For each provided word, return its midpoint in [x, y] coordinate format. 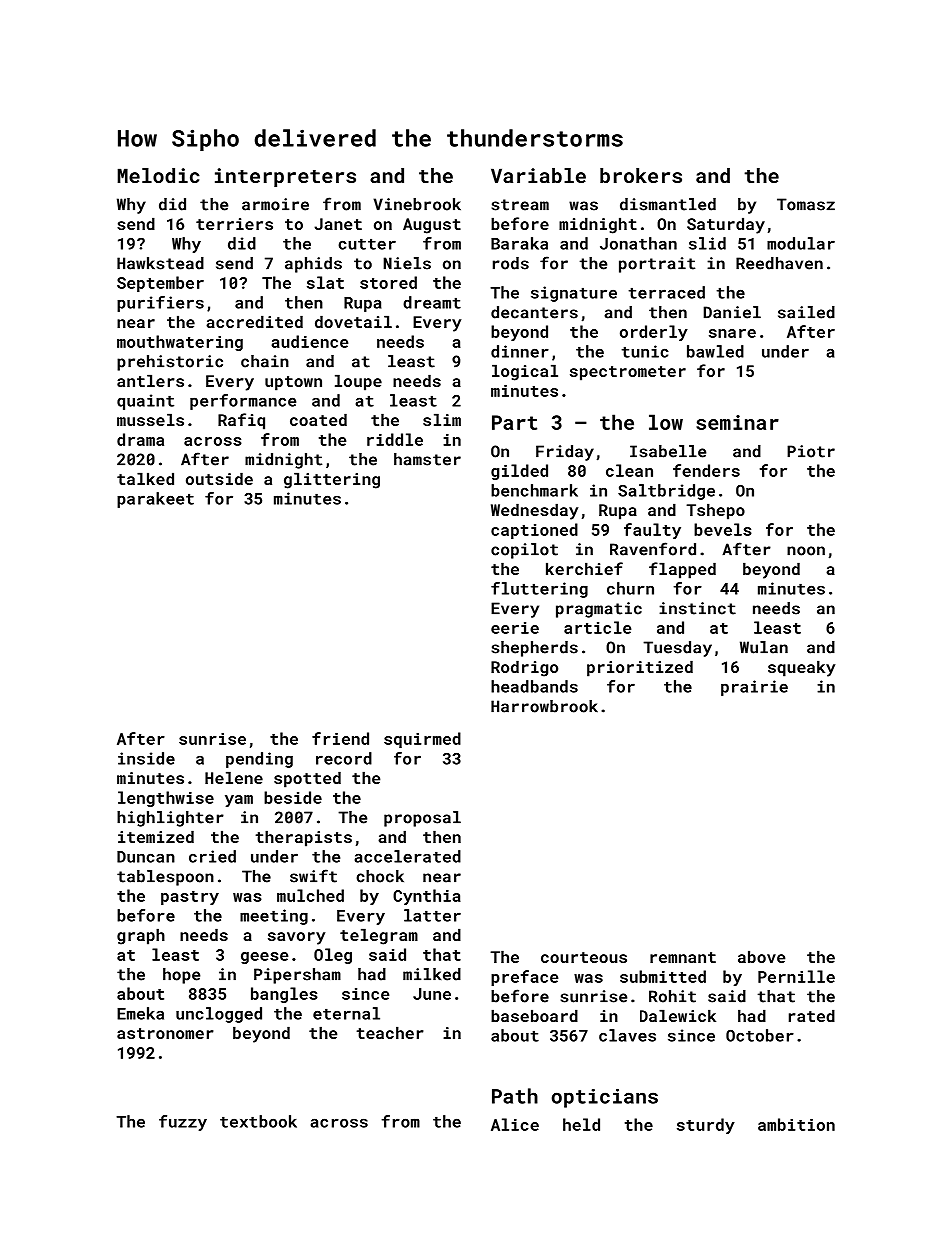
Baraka [519, 243]
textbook [258, 1121]
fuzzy [183, 1123]
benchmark [534, 490]
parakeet [155, 500]
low [666, 422]
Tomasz [806, 204]
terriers [234, 224]
